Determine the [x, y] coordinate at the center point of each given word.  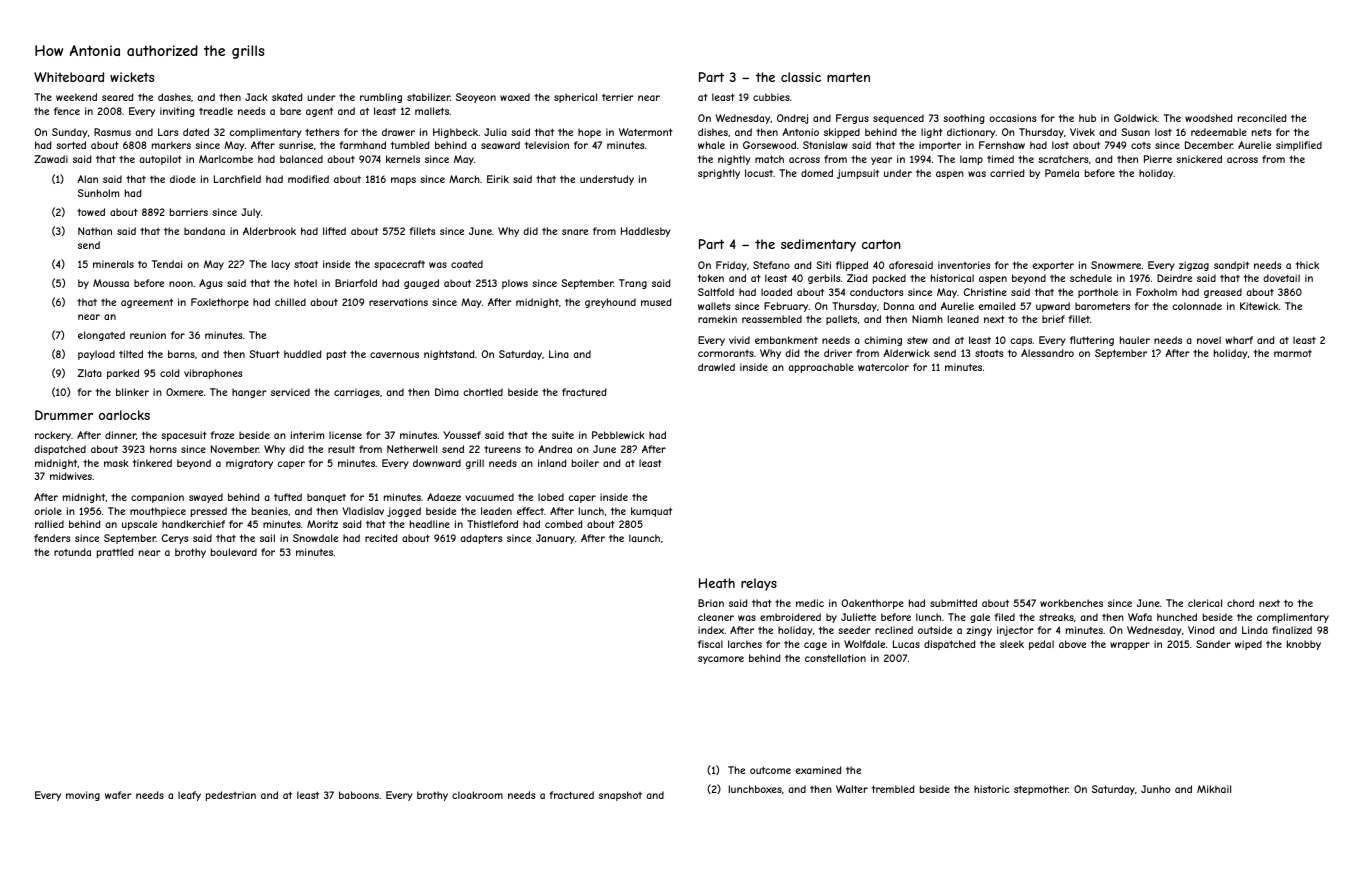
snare [575, 232]
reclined [894, 630]
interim [307, 435]
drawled [716, 367]
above [1072, 644]
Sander [1213, 644]
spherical [575, 98]
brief [1053, 319]
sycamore [721, 660]
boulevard [234, 552]
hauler [1135, 340]
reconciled [1262, 118]
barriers [189, 212]
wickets [132, 77]
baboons [359, 795]
